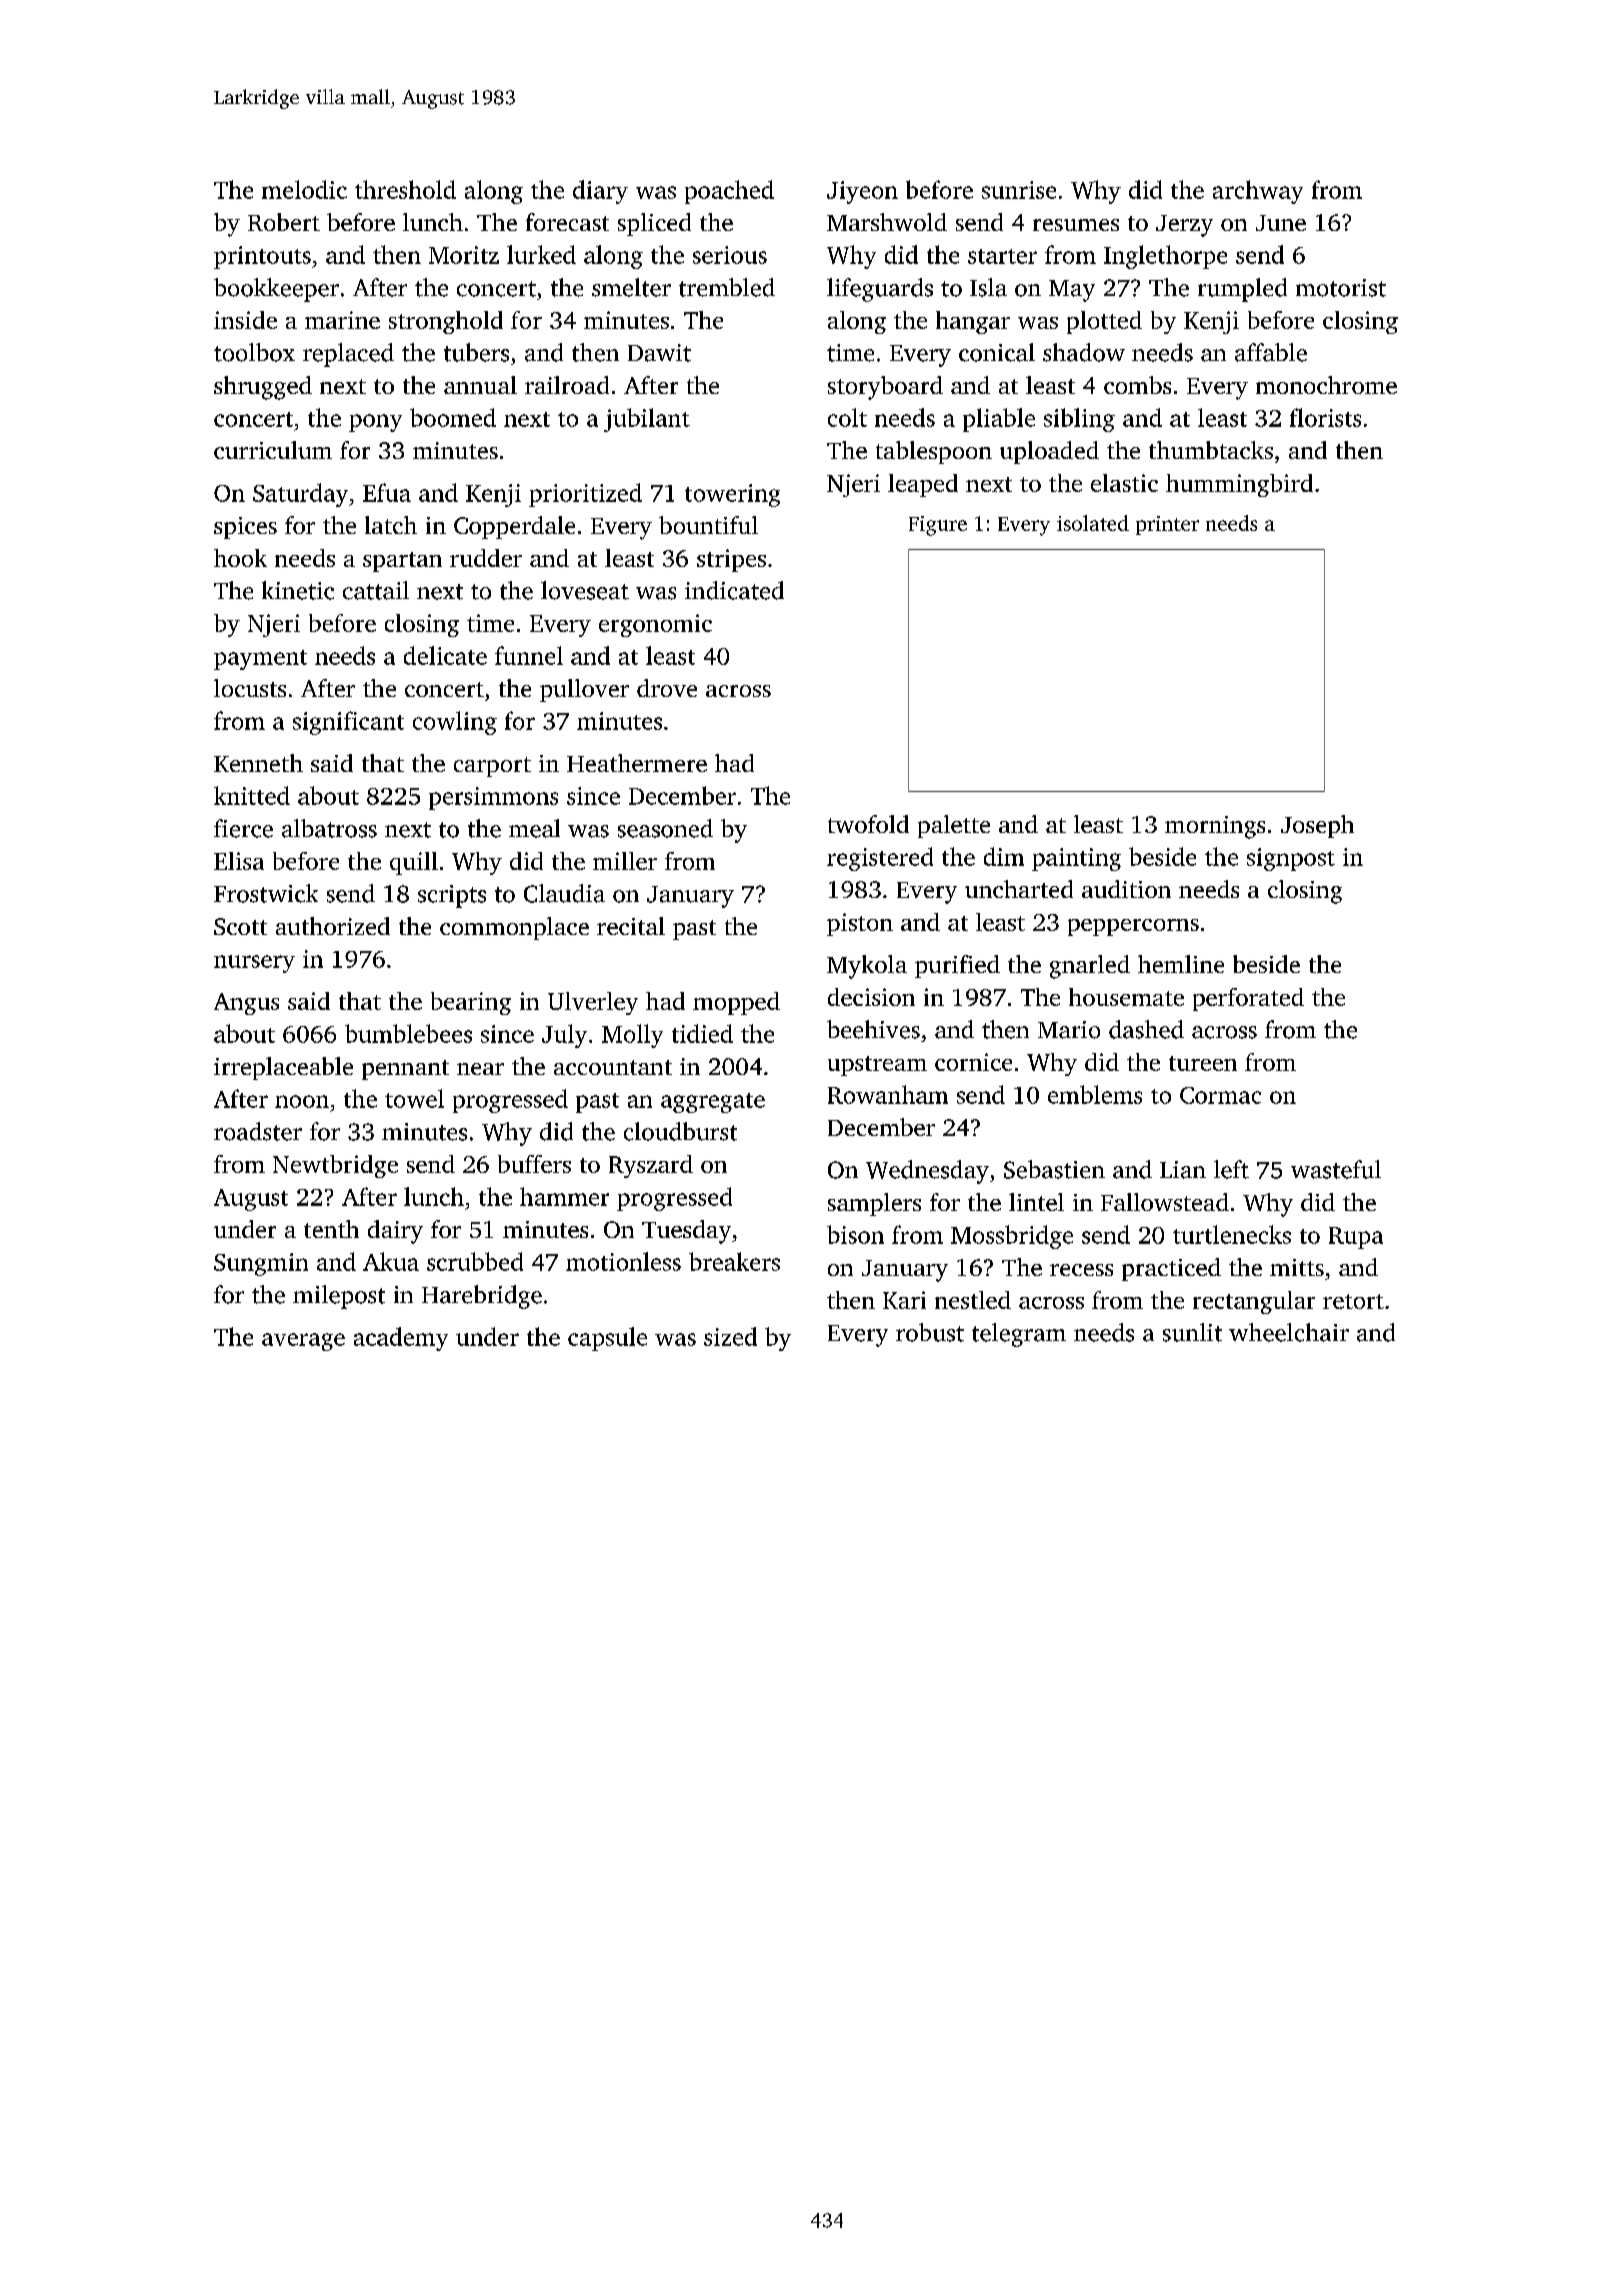 This screenshot has height=2292, width=1620. I want to click on melodic, so click(304, 189).
